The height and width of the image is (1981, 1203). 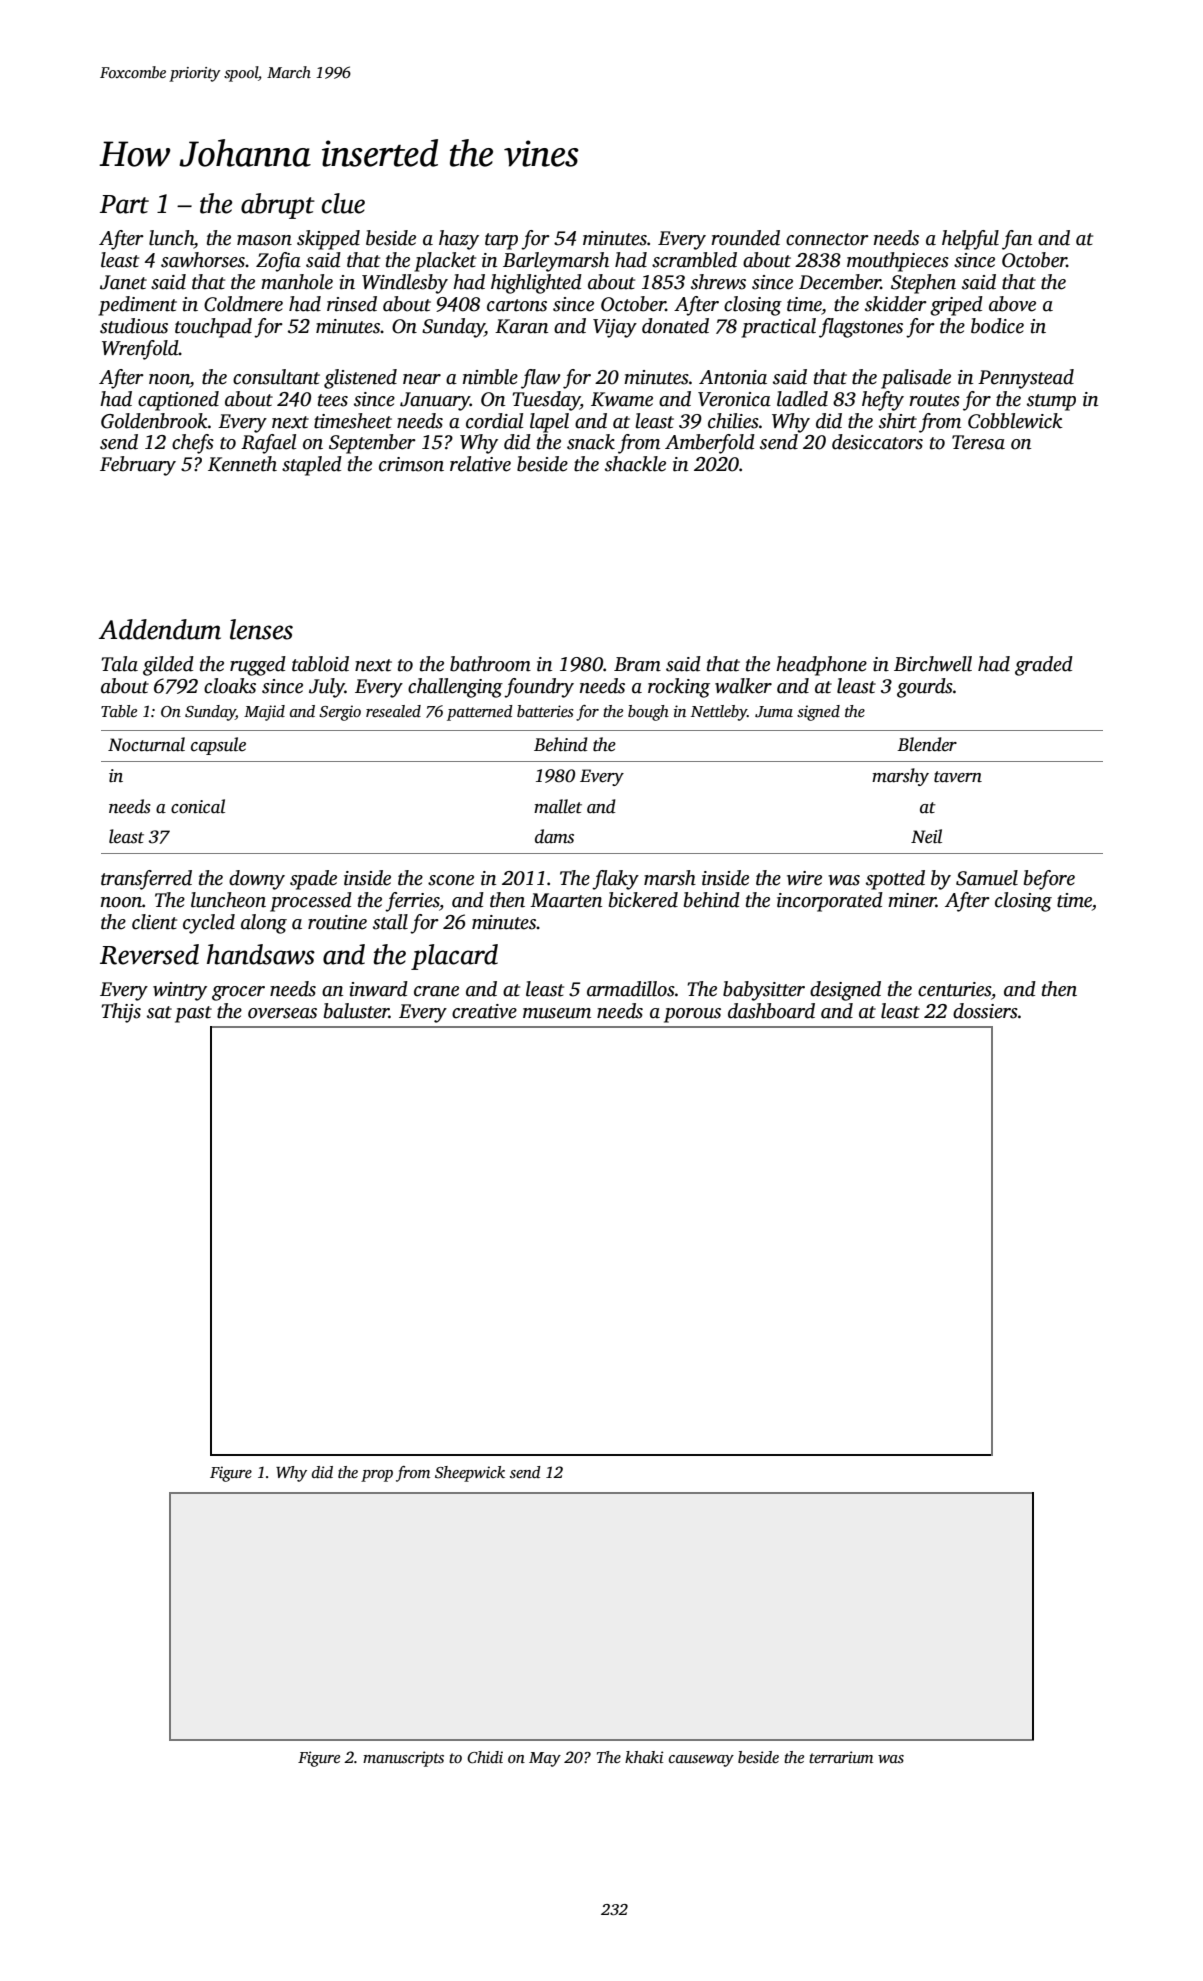 What do you see at coordinates (327, 688) in the image?
I see `July` at bounding box center [327, 688].
